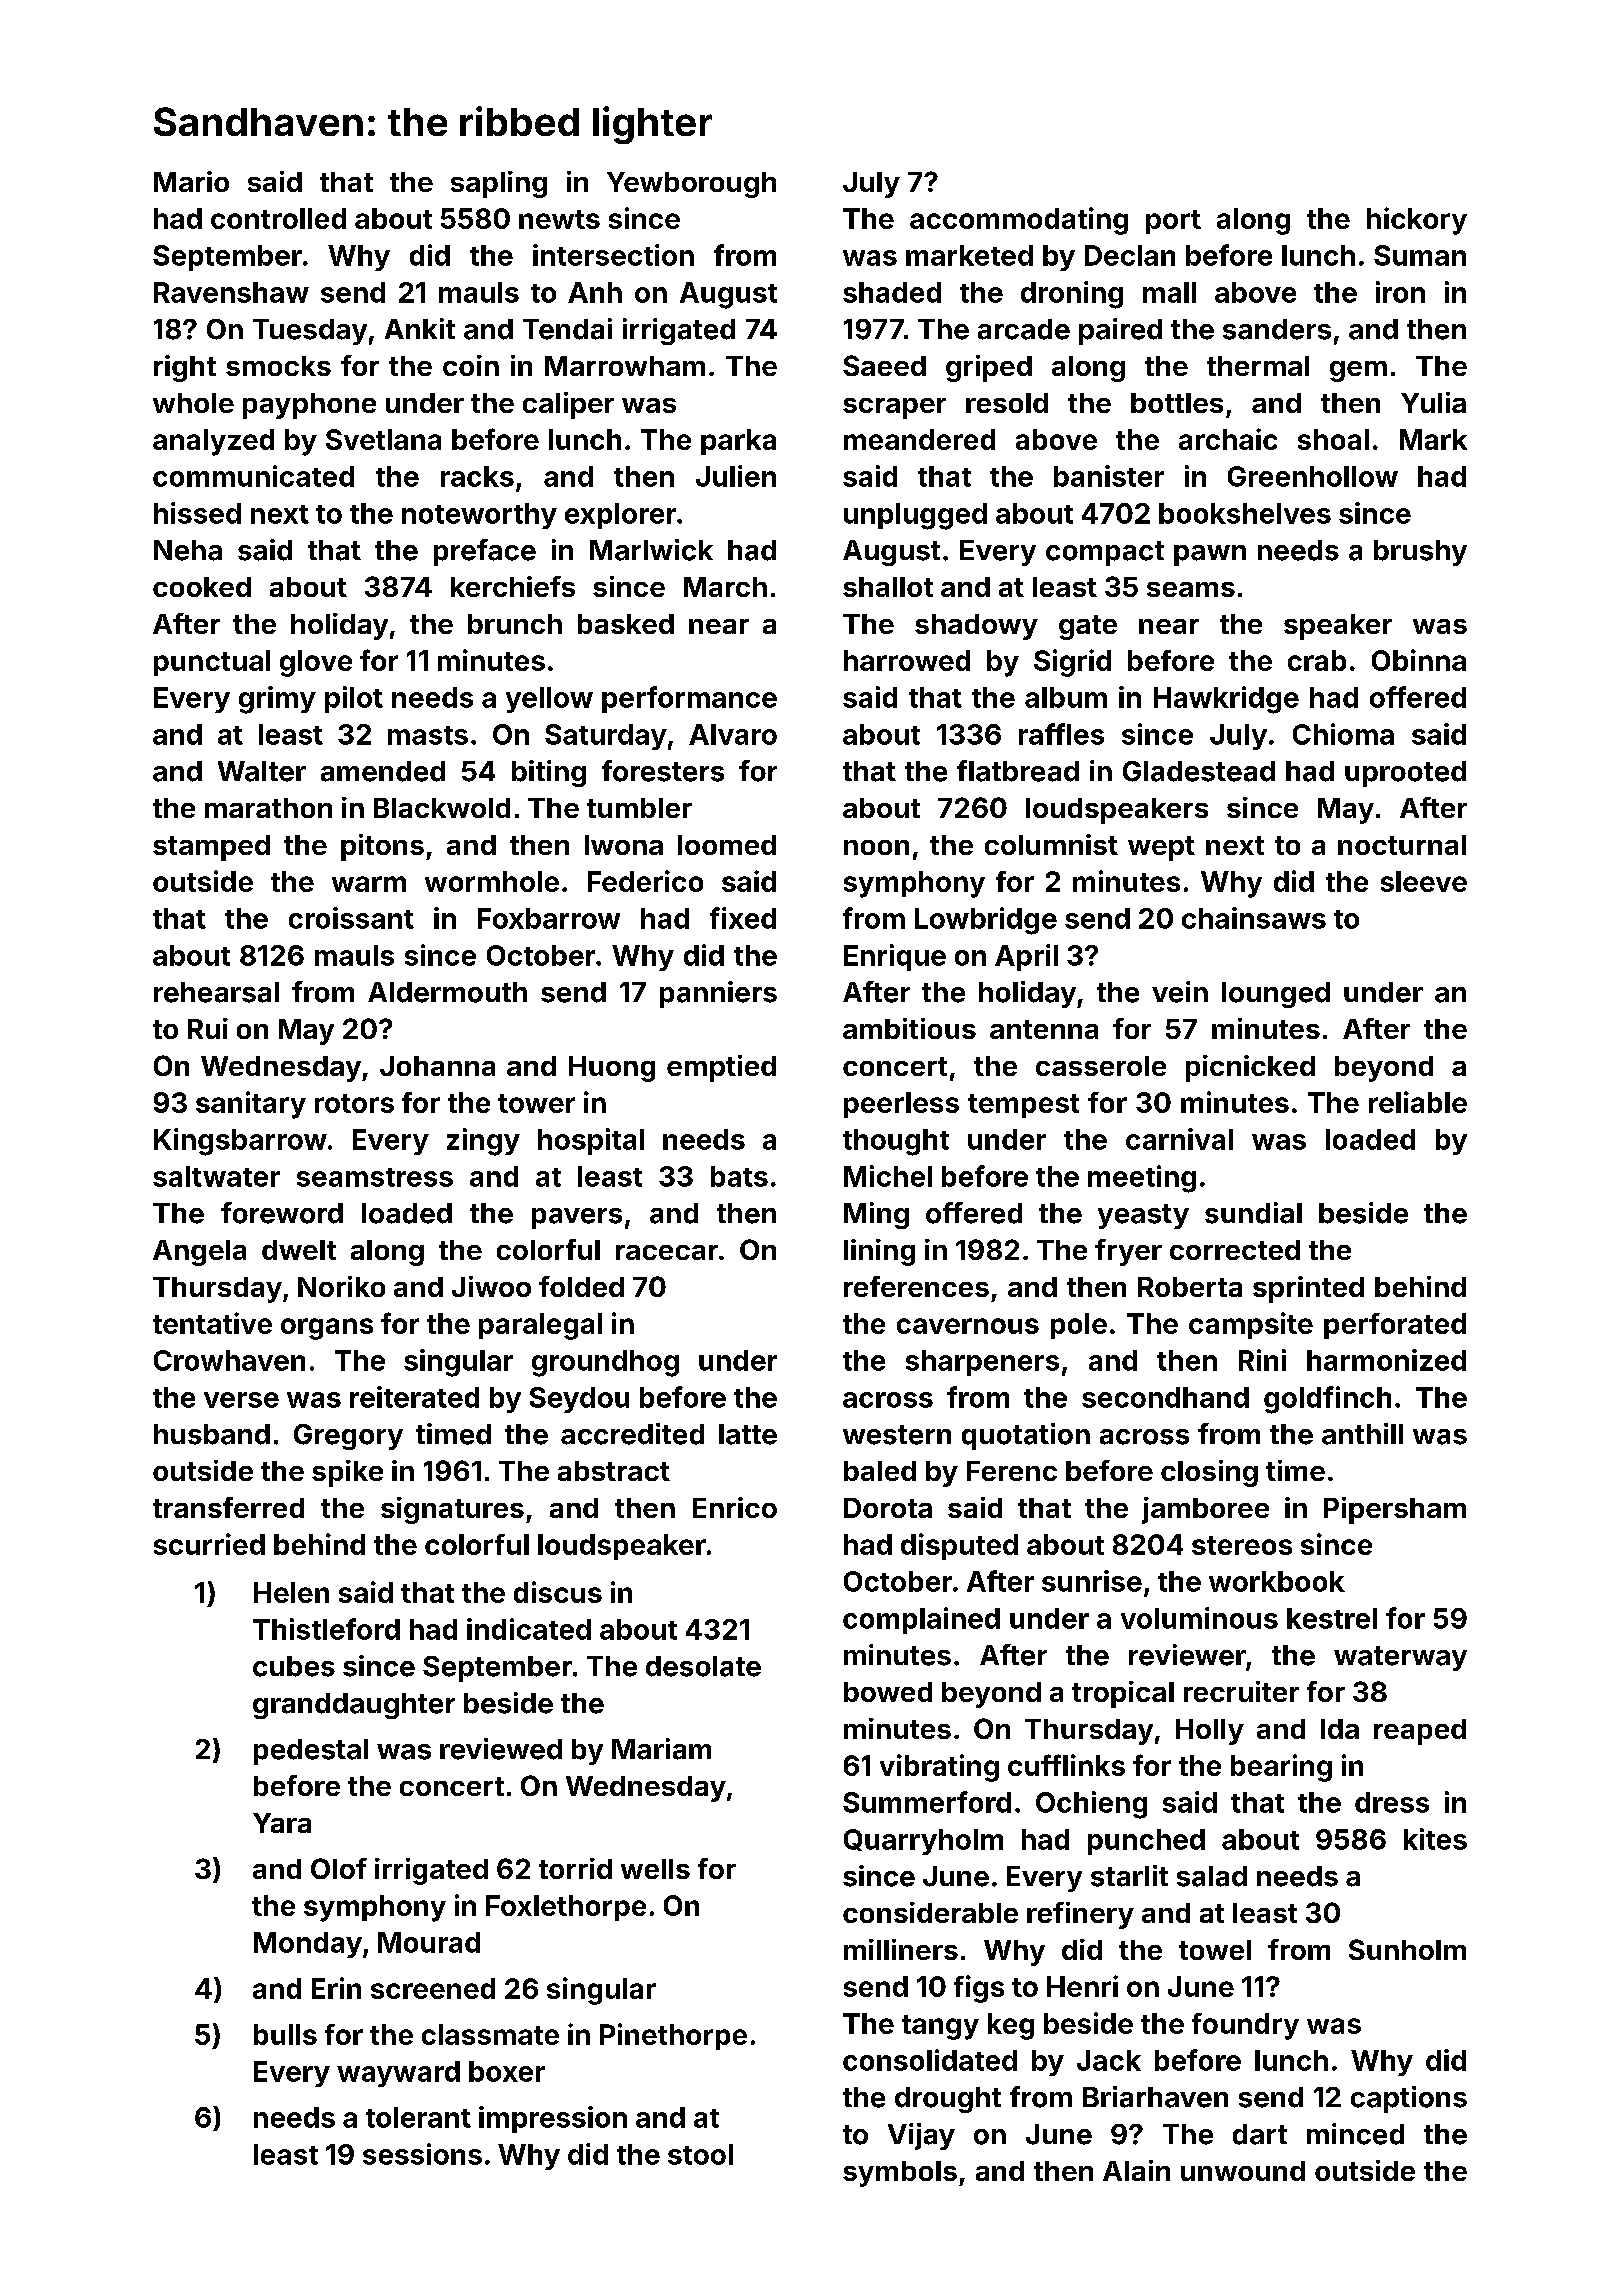 This page has width=1620, height=2292. I want to click on columnist, so click(1051, 844).
